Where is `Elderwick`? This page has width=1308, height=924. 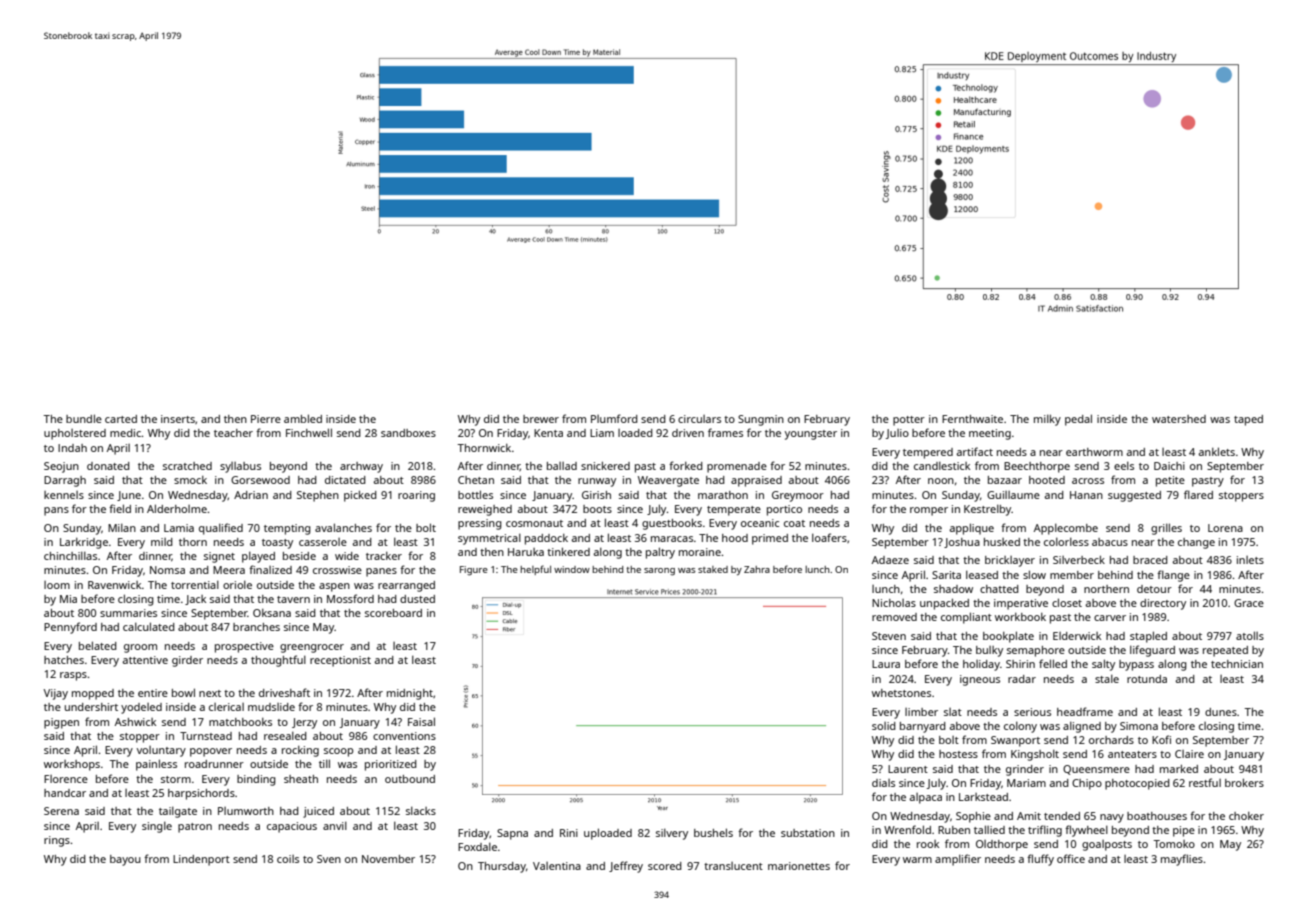
Elderwick is located at coordinates (1077, 636).
